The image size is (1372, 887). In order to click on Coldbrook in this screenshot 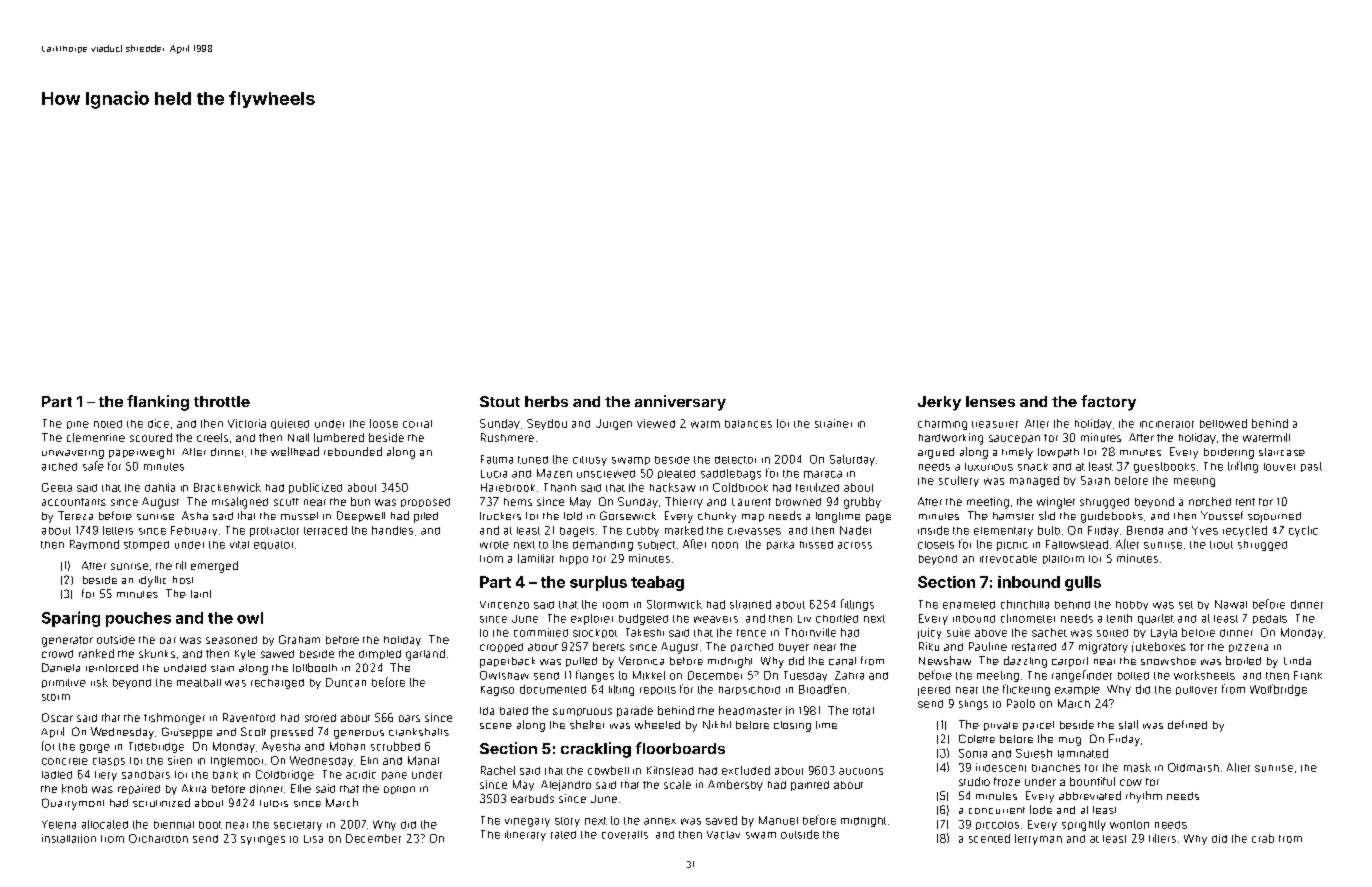, I will do `click(740, 487)`.
